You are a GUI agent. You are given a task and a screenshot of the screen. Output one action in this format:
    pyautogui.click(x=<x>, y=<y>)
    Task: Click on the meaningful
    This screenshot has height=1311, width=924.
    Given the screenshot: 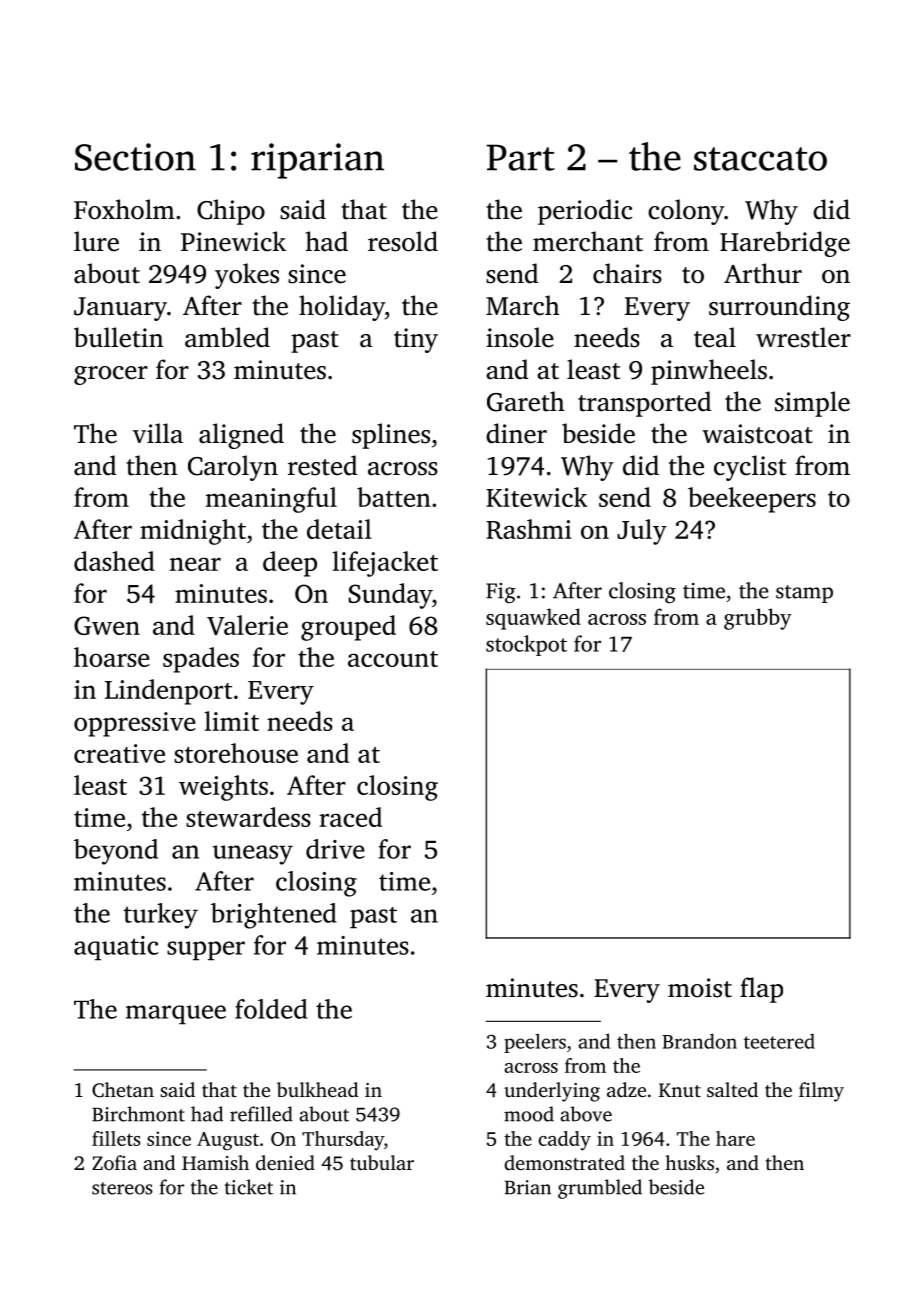 What is the action you would take?
    pyautogui.click(x=271, y=500)
